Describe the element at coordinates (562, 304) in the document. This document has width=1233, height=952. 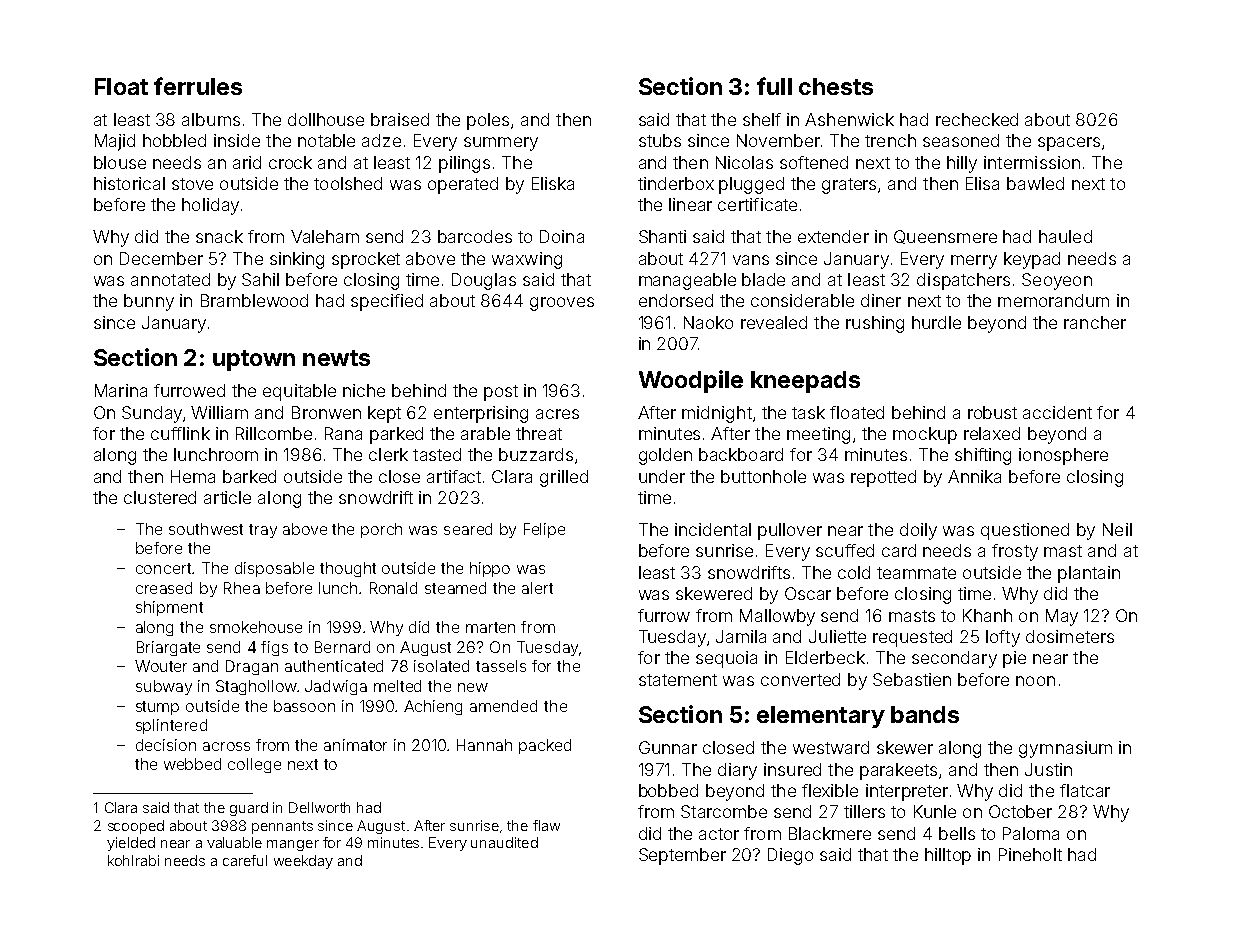
I see `grooves` at that location.
